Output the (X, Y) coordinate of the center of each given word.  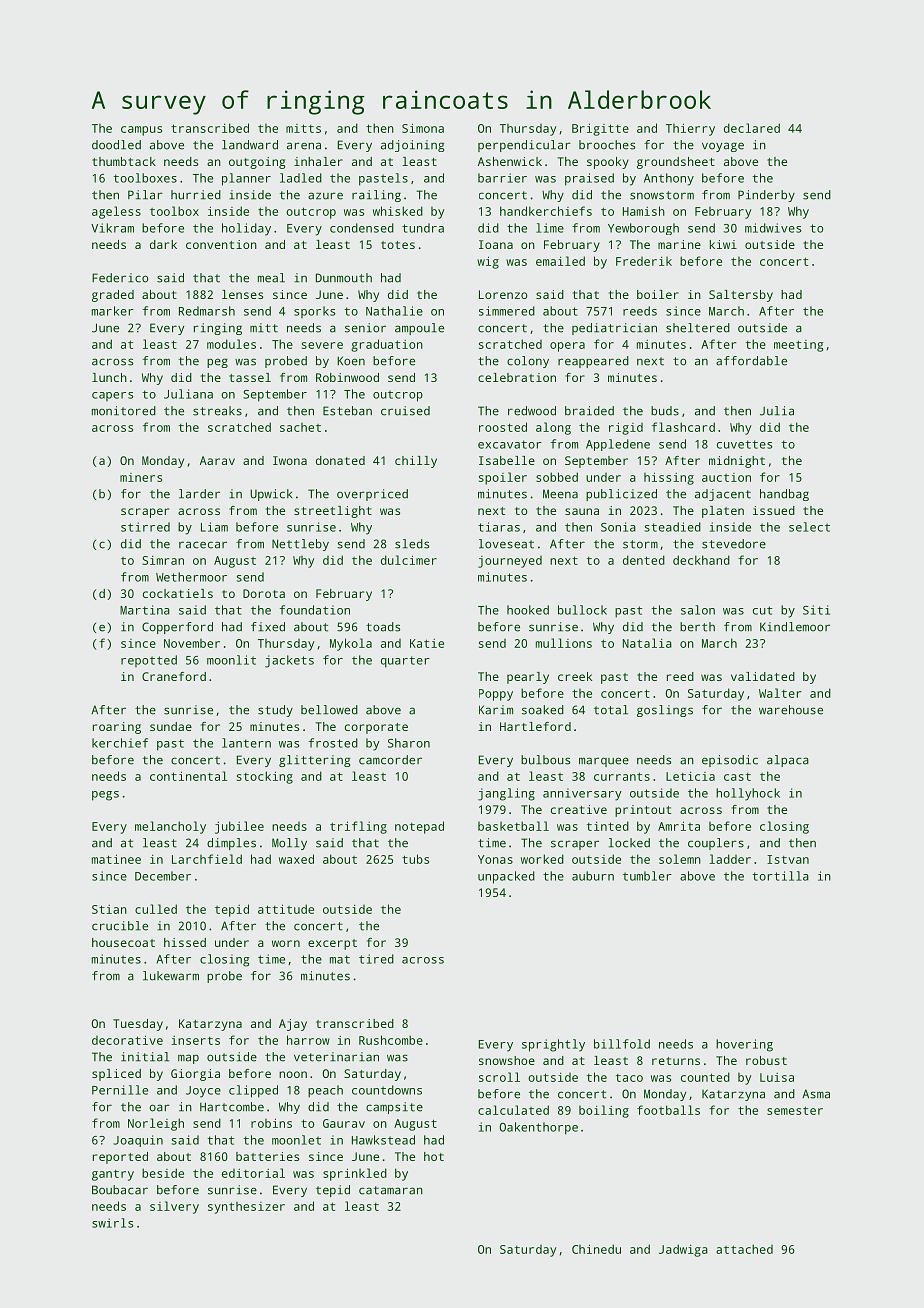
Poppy (496, 695)
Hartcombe (232, 1107)
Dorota (264, 593)
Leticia (690, 776)
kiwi (723, 244)
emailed (560, 261)
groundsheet (676, 163)
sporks (314, 312)
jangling (506, 794)
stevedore (734, 544)
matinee (116, 859)
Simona (423, 128)
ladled (301, 178)
